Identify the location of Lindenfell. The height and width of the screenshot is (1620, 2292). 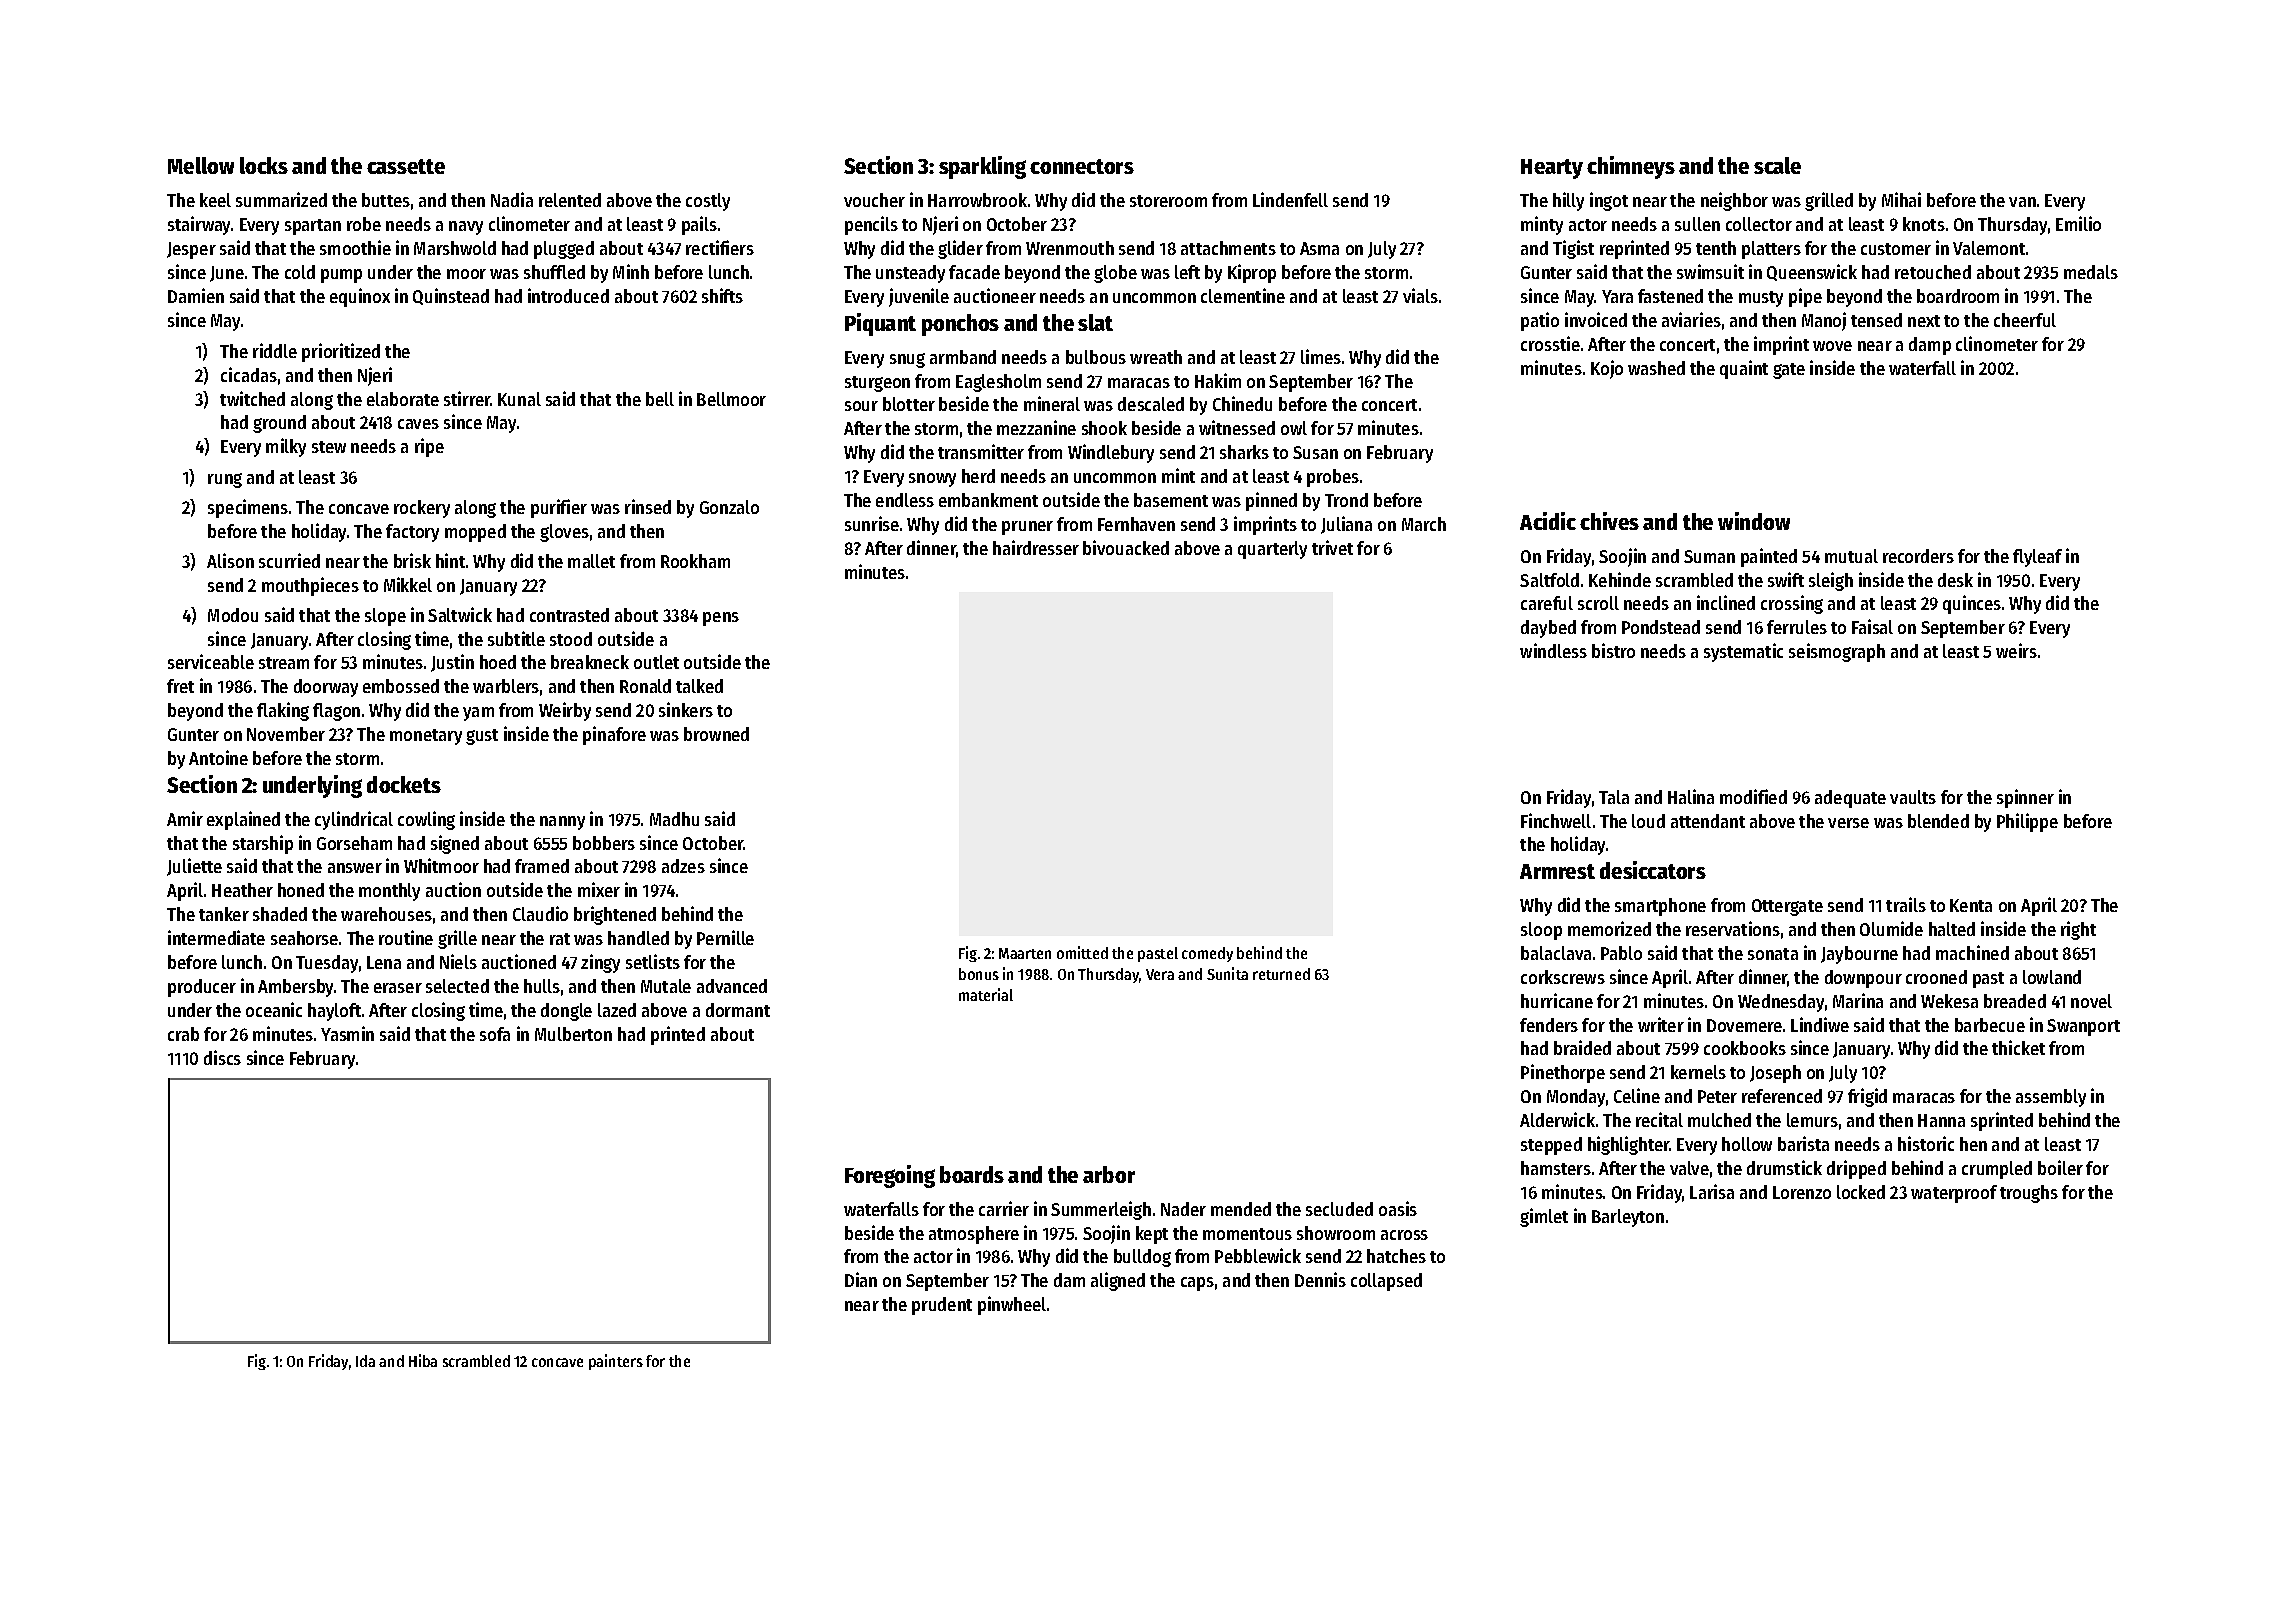
(1290, 199).
